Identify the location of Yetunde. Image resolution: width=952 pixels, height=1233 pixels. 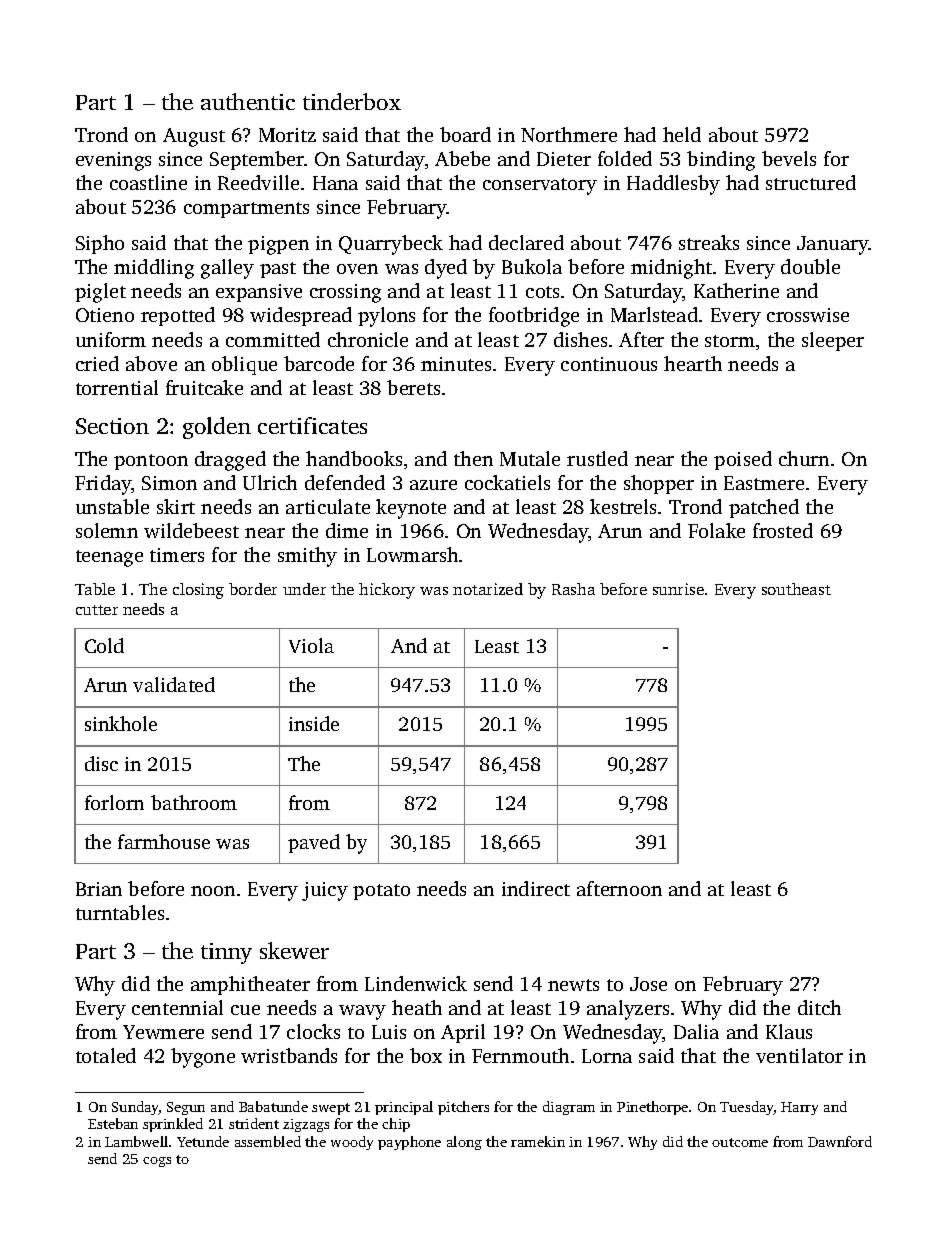
(203, 1141).
